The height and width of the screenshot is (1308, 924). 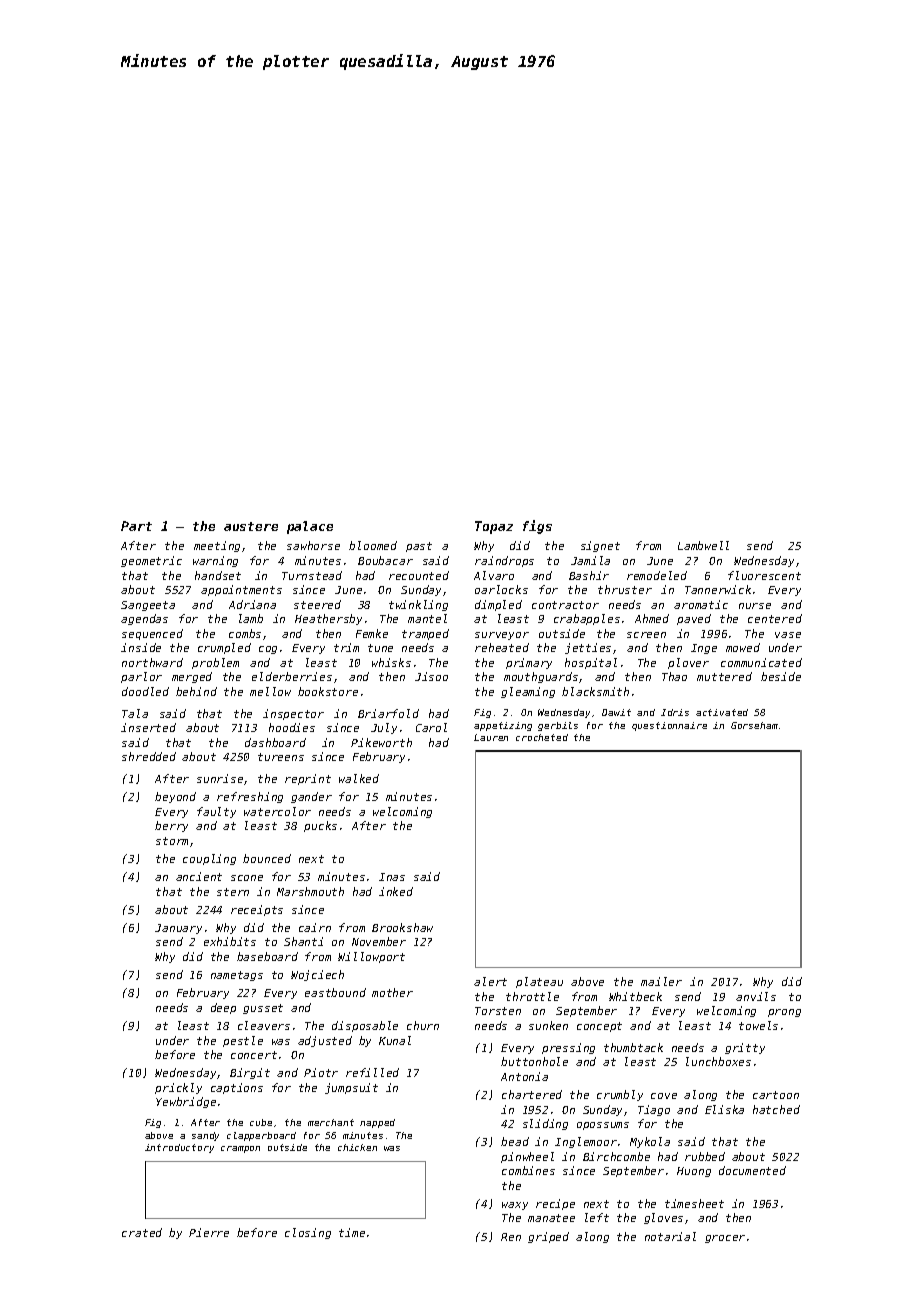 What do you see at coordinates (179, 1148) in the screenshot?
I see `introductory` at bounding box center [179, 1148].
